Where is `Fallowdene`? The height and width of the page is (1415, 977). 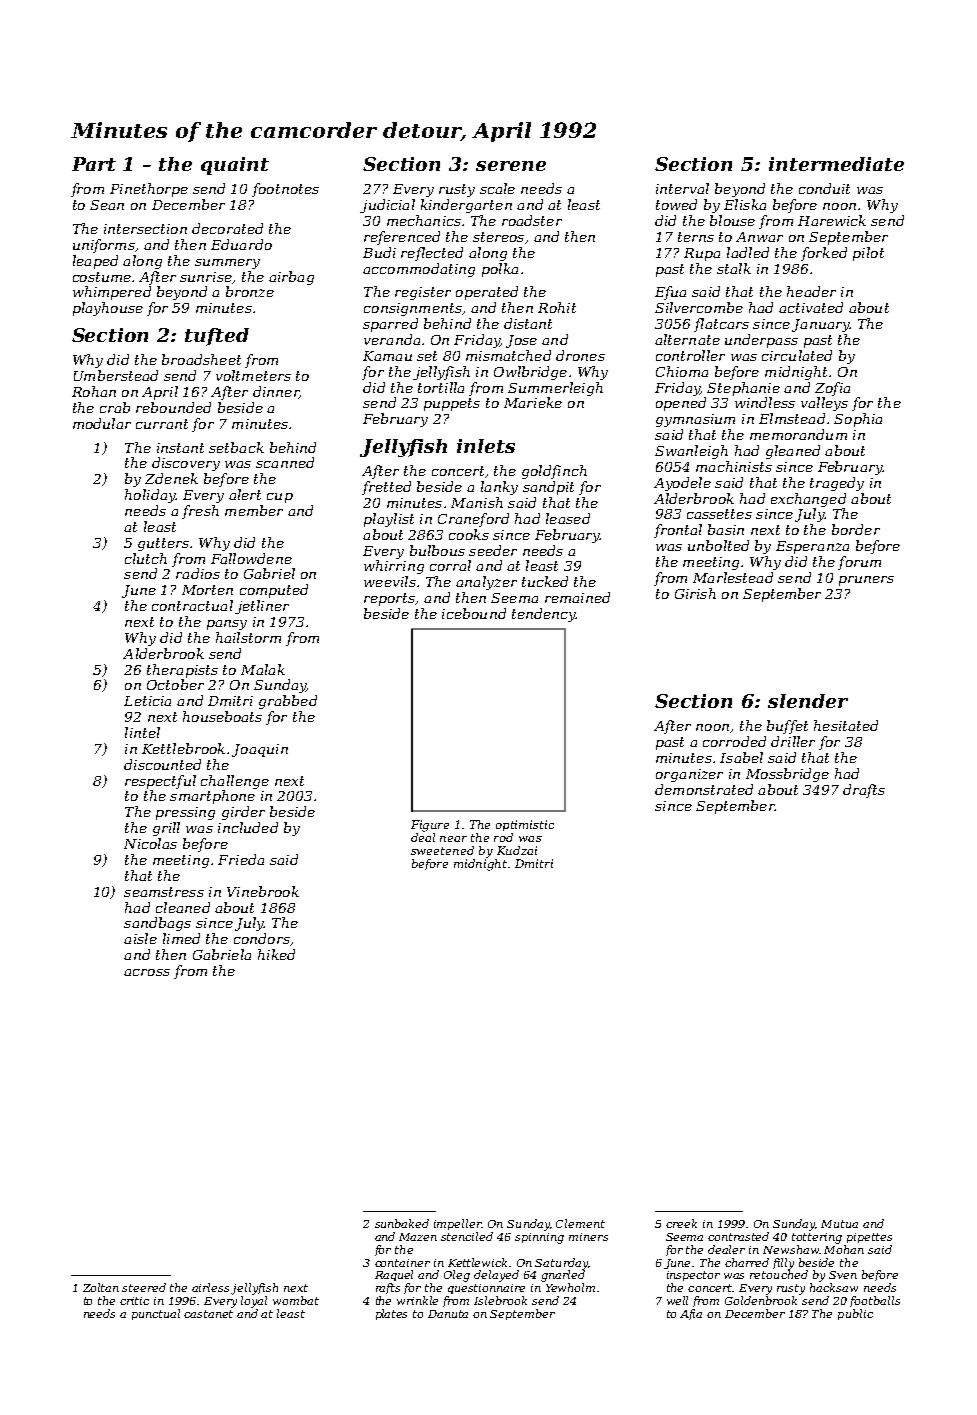
Fallowdene is located at coordinates (251, 558).
